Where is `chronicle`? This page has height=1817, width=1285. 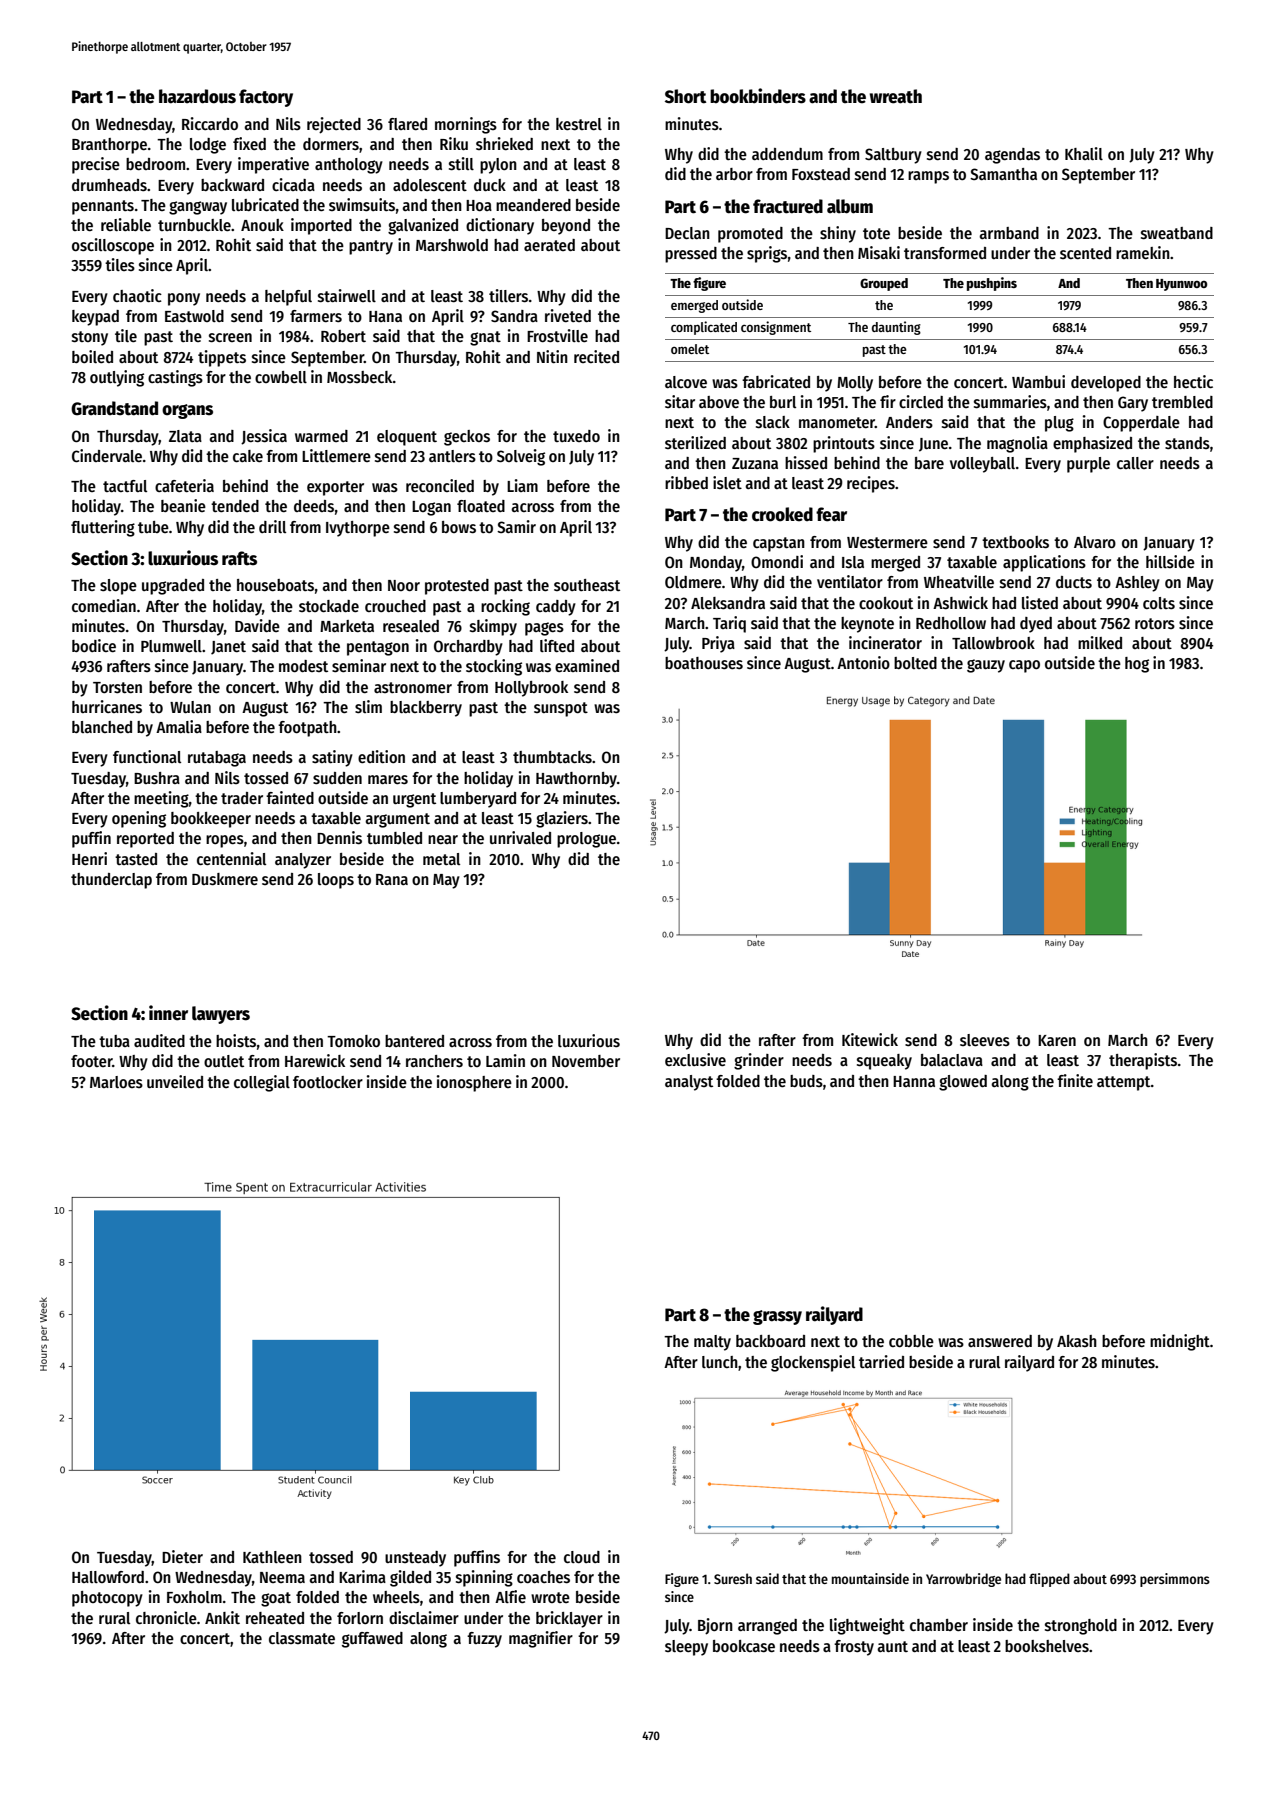 chronicle is located at coordinates (166, 1617).
